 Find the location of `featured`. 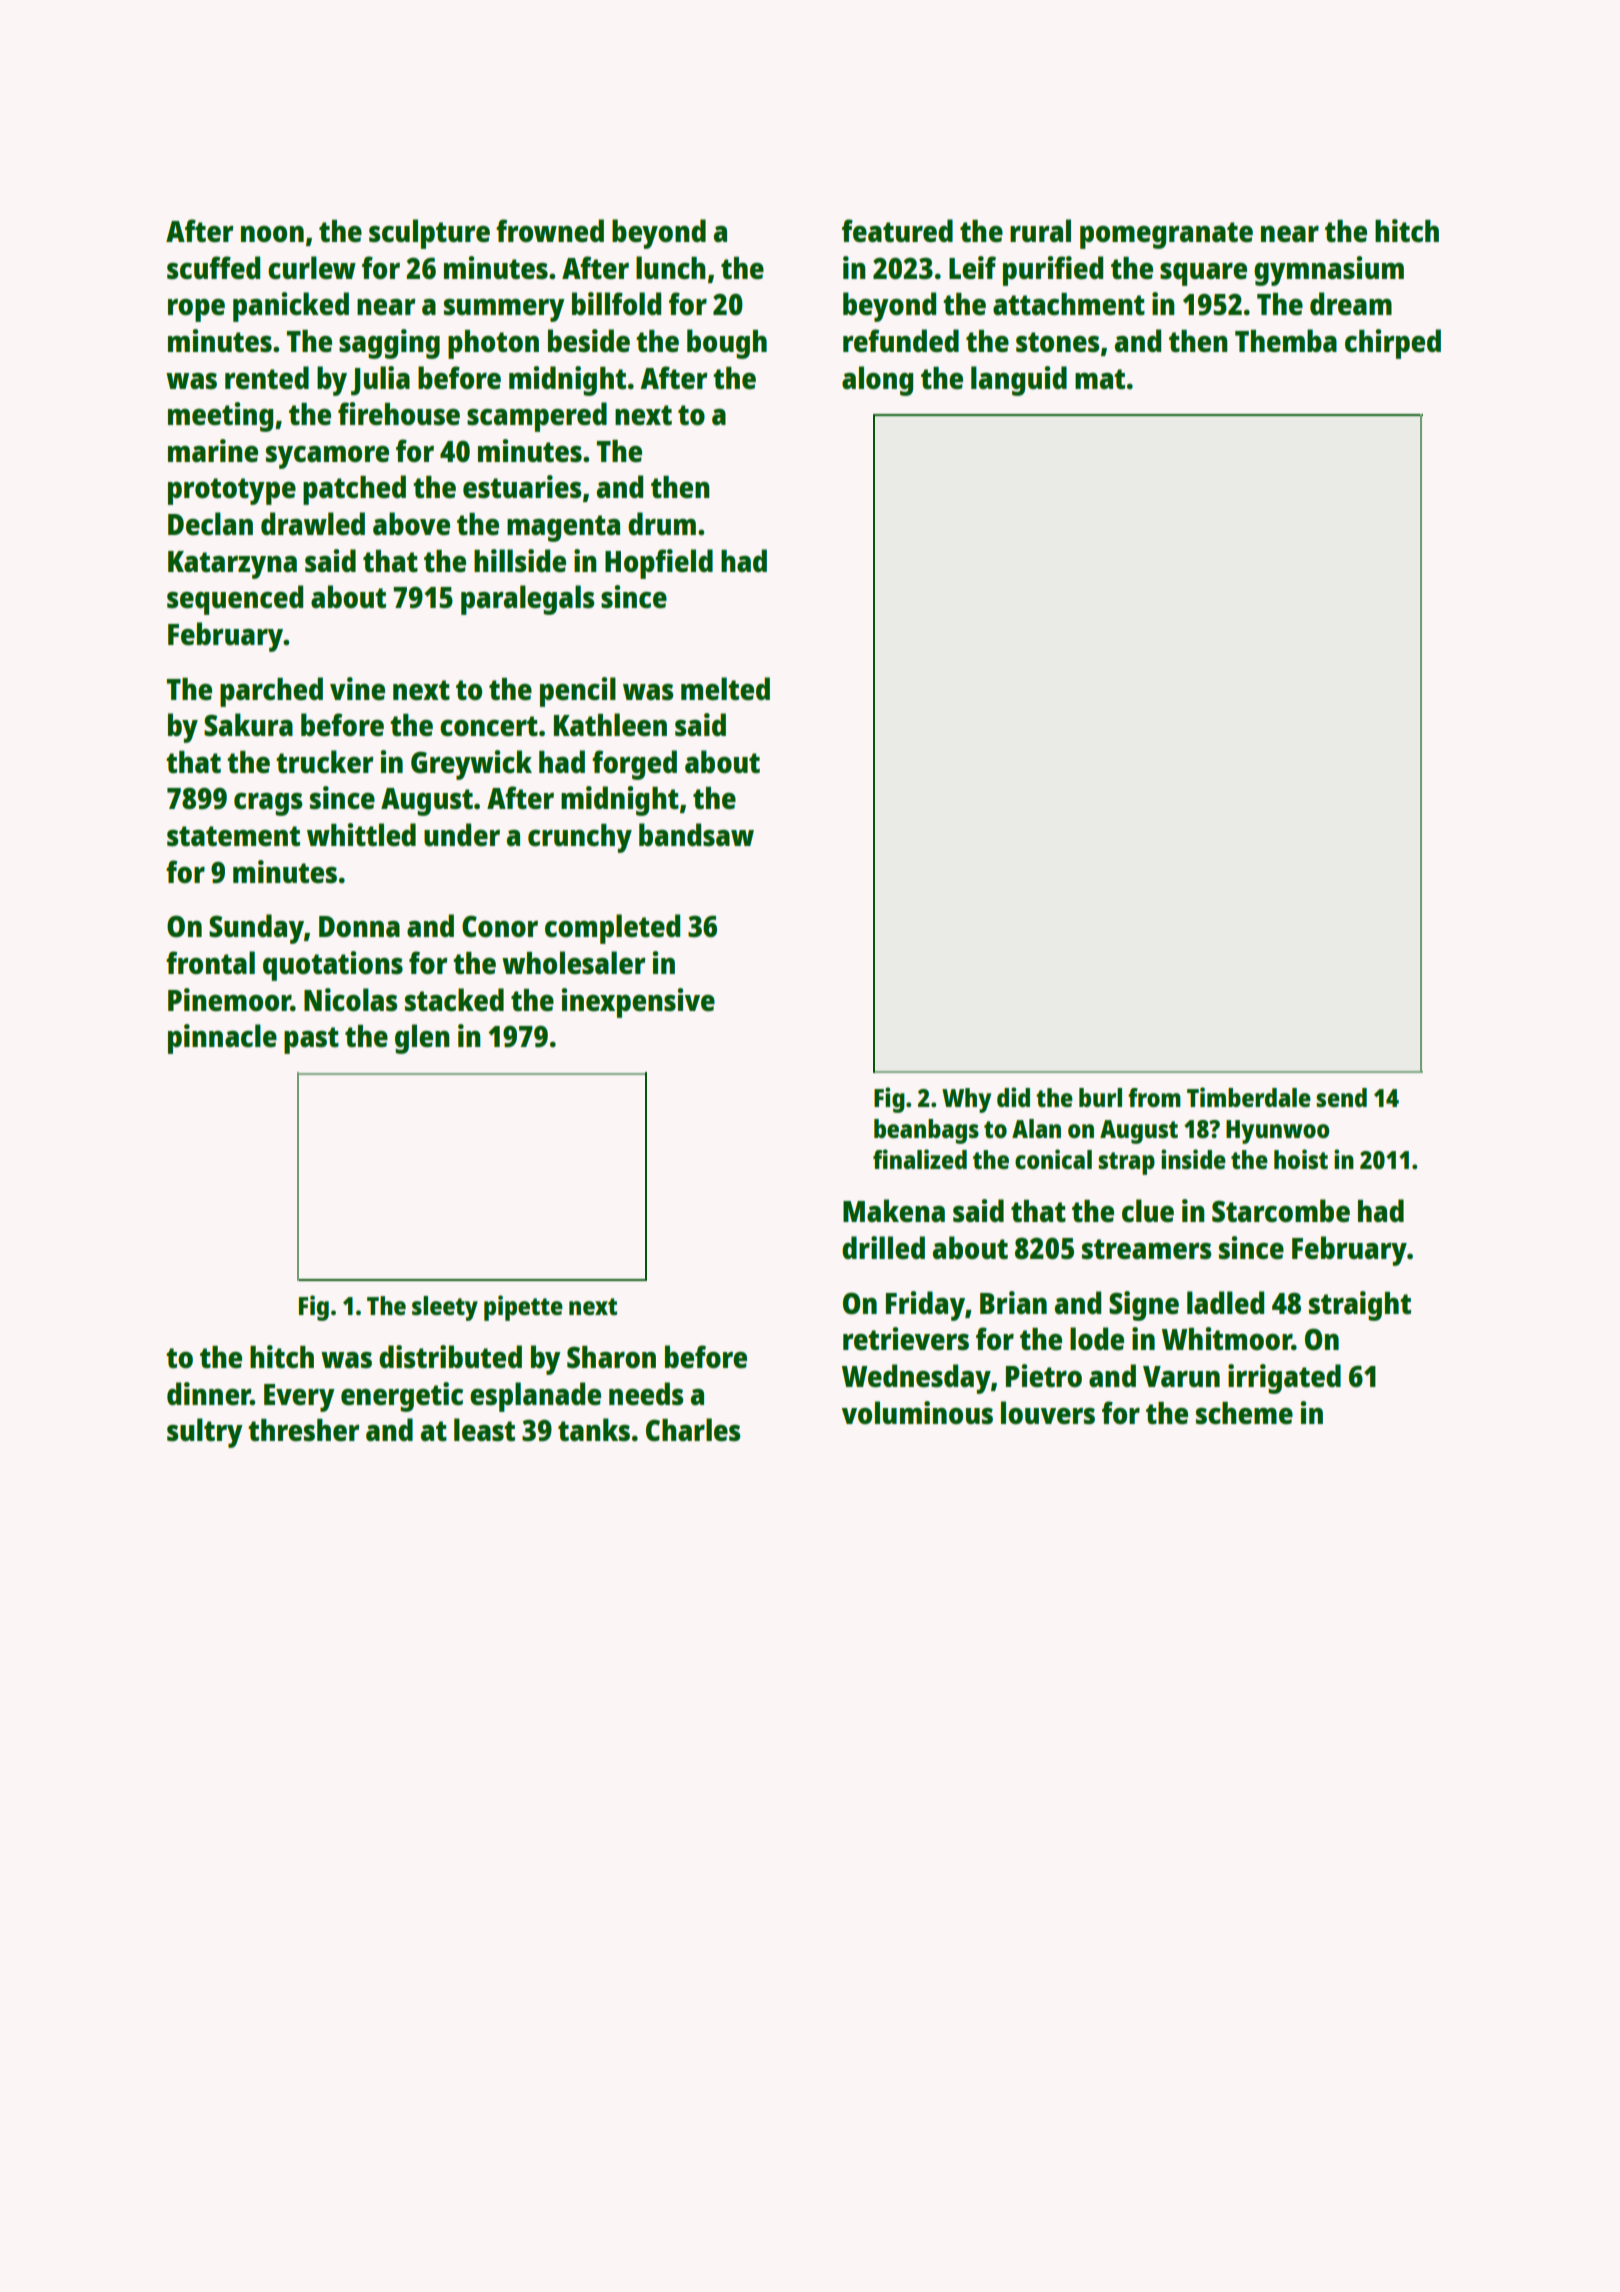

featured is located at coordinates (897, 231).
